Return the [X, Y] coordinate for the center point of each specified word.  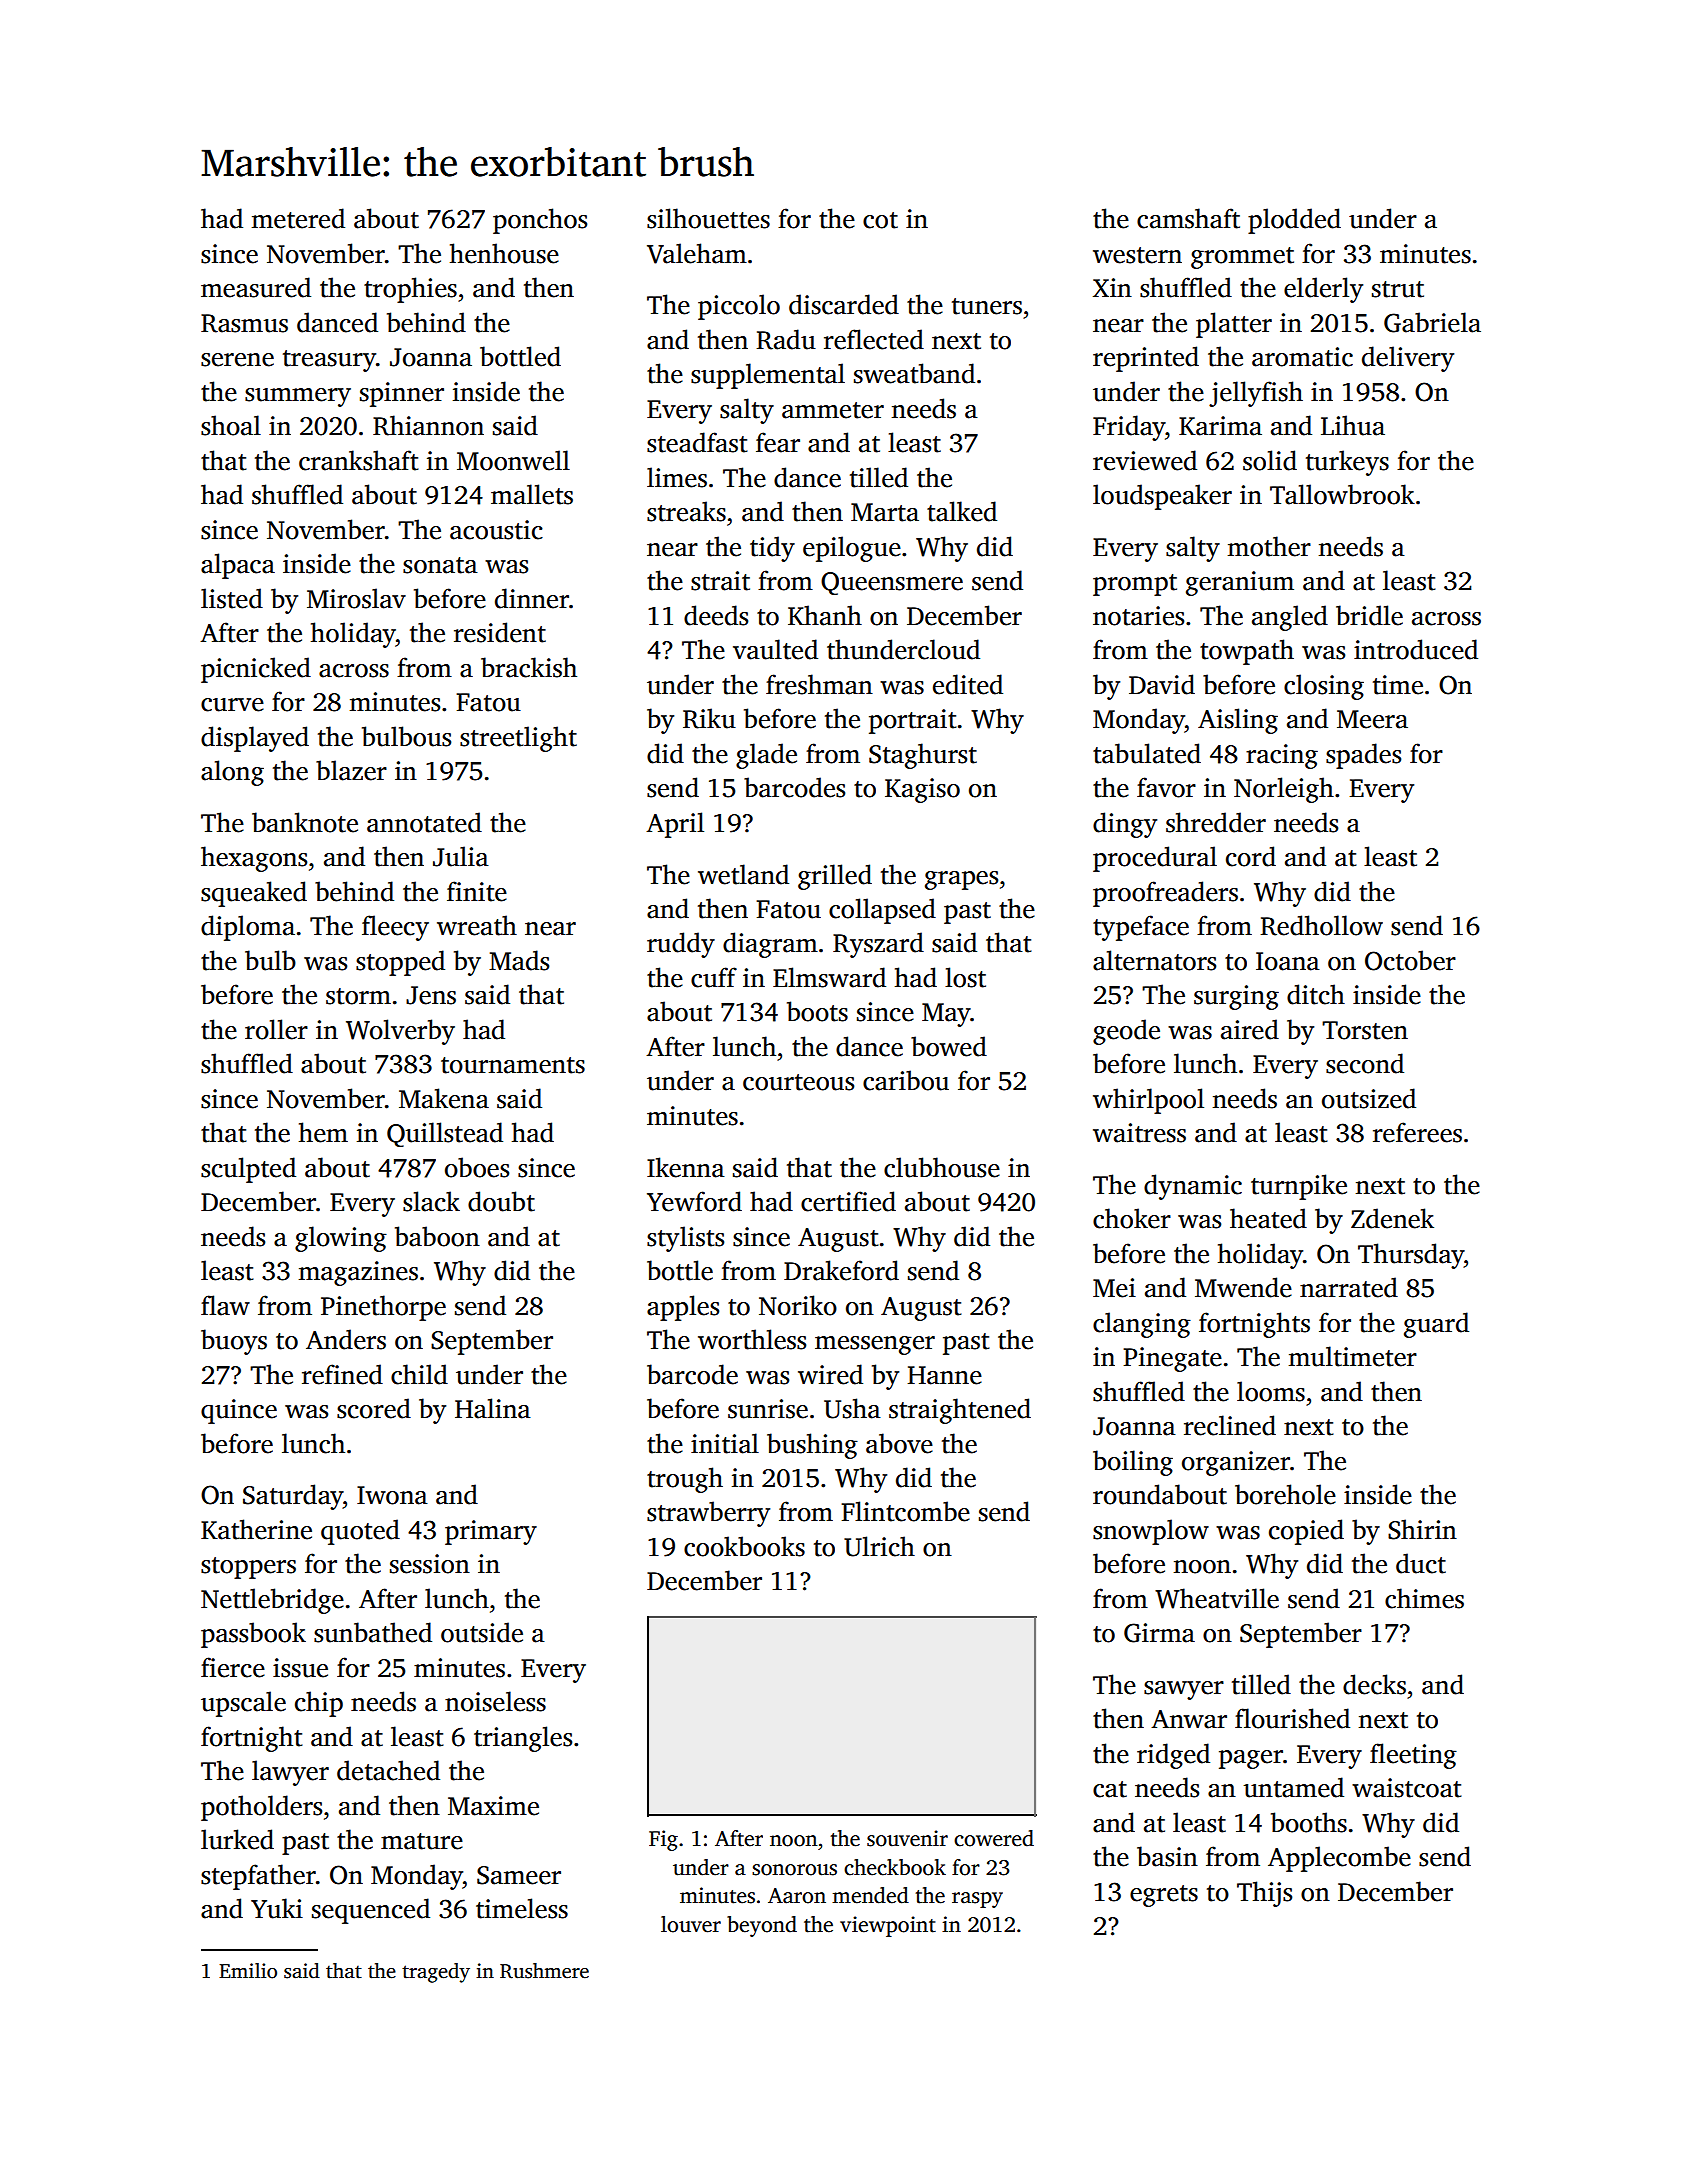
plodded [1294, 221]
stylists [685, 1239]
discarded [844, 304]
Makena [444, 1098]
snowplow [1151, 1532]
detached [388, 1770]
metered [298, 218]
